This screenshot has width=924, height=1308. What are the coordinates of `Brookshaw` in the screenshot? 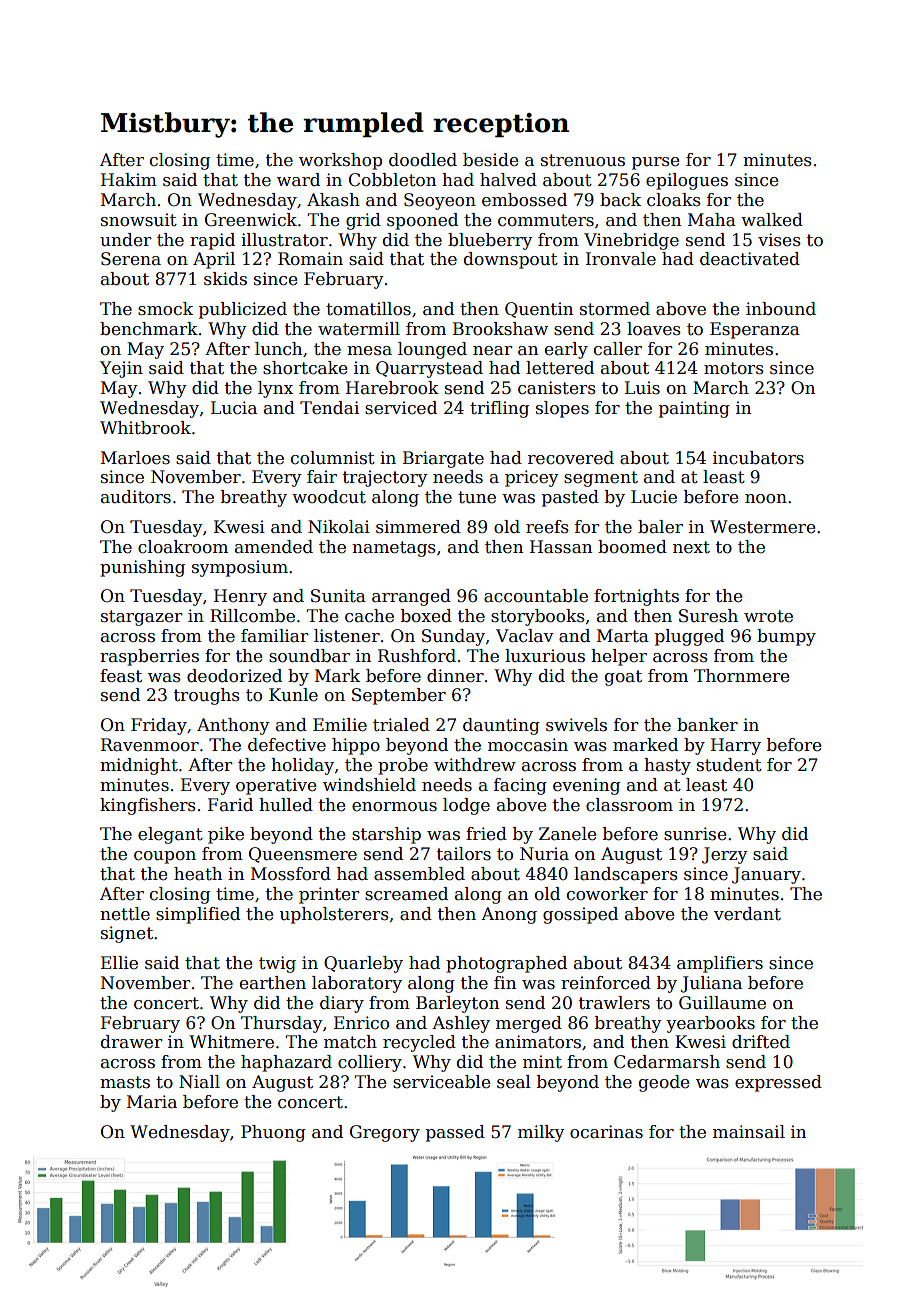 It's located at (500, 329).
